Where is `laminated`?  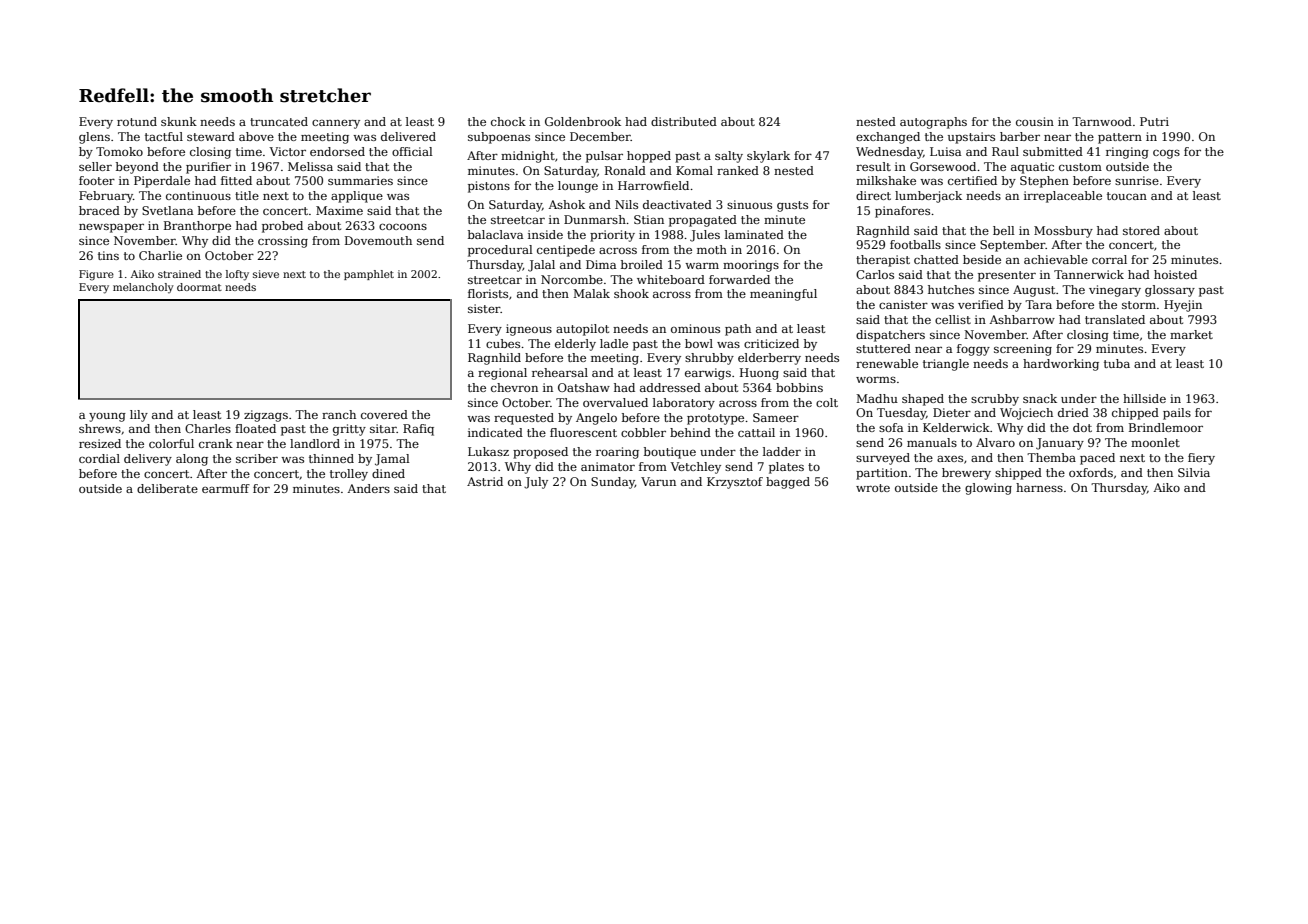
laminated is located at coordinates (754, 234).
